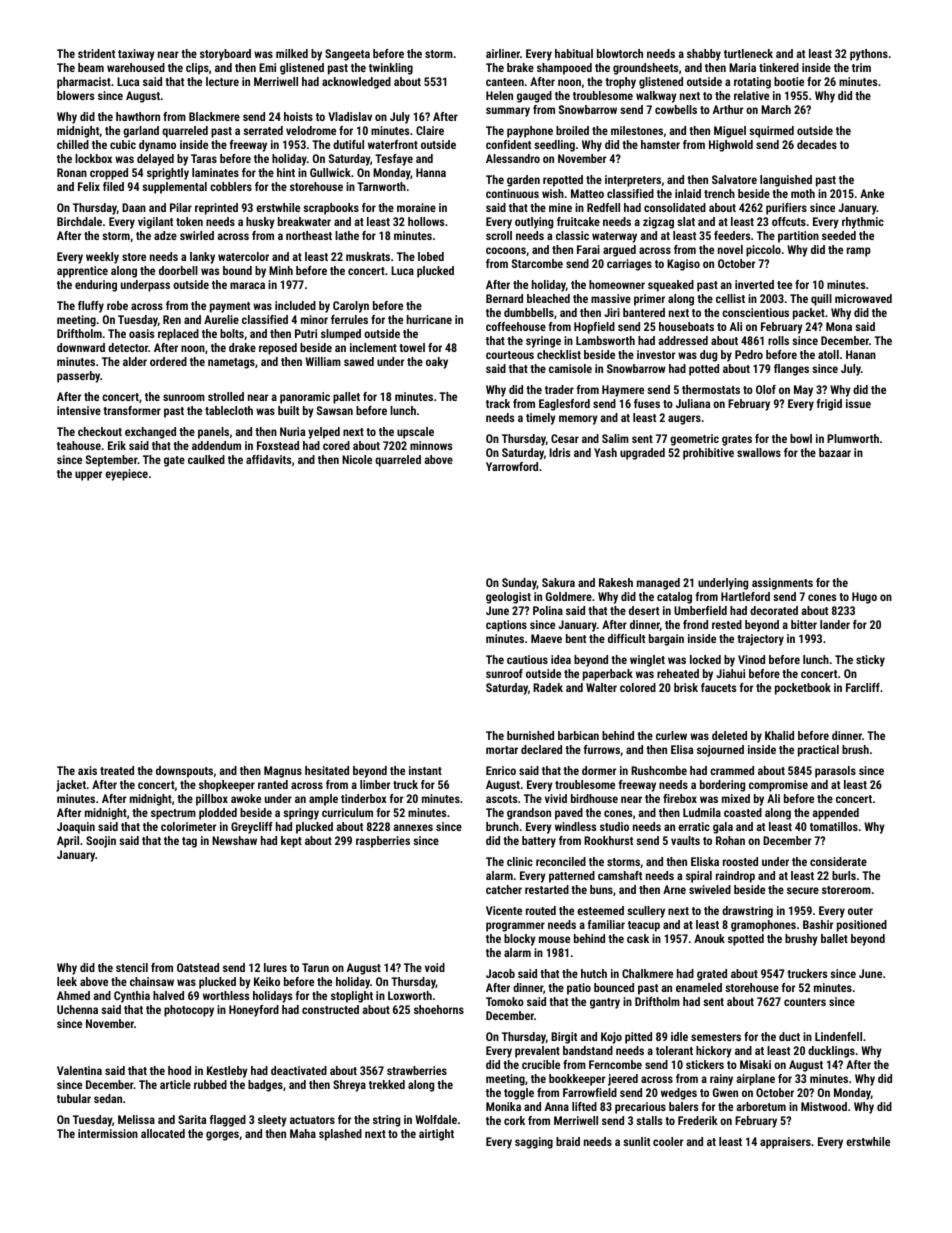  What do you see at coordinates (748, 53) in the screenshot?
I see `turtleneck` at bounding box center [748, 53].
